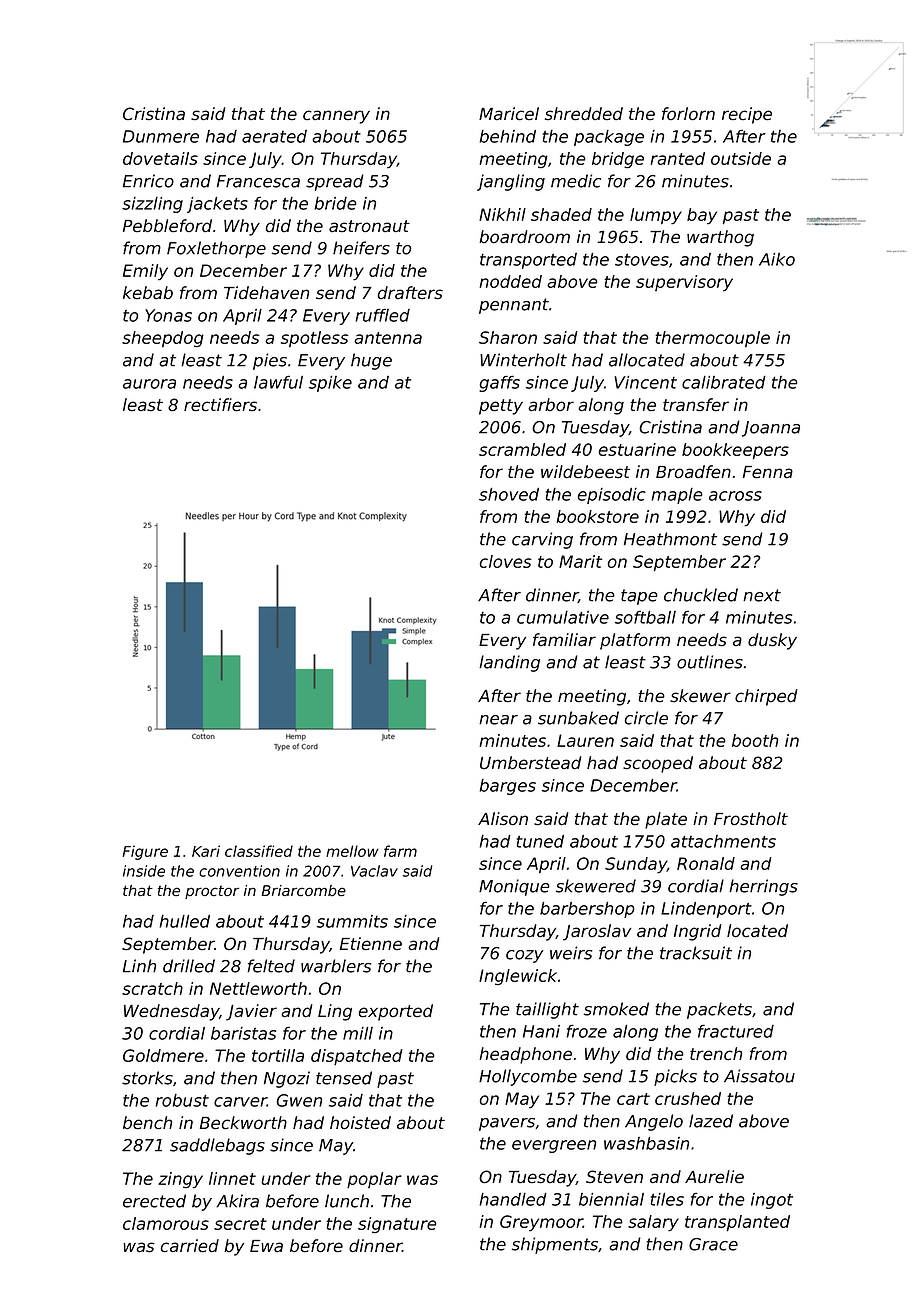 This document has height=1308, width=924. I want to click on calibrated, so click(724, 382).
